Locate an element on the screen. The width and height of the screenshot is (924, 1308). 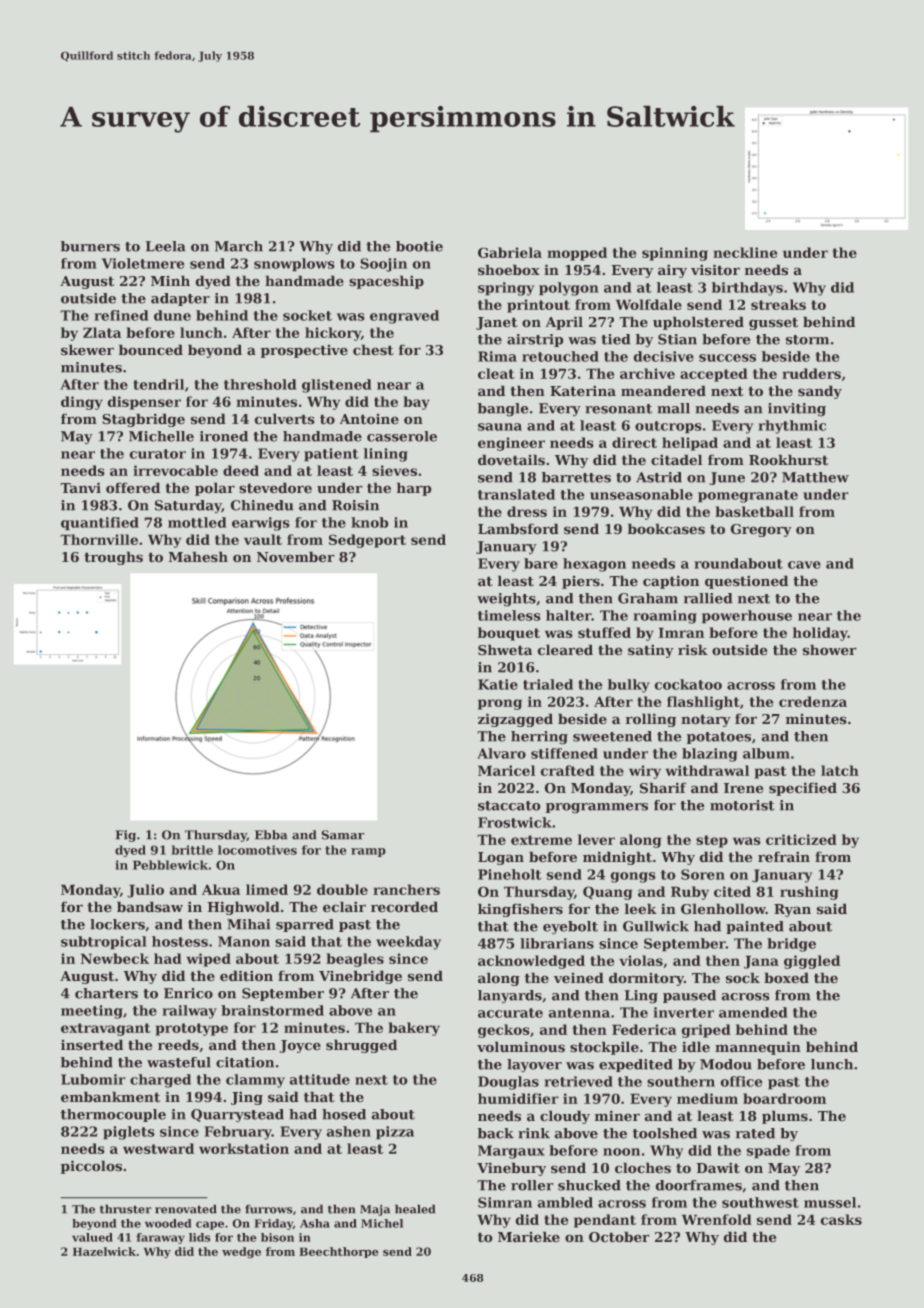
Katie is located at coordinates (498, 684).
